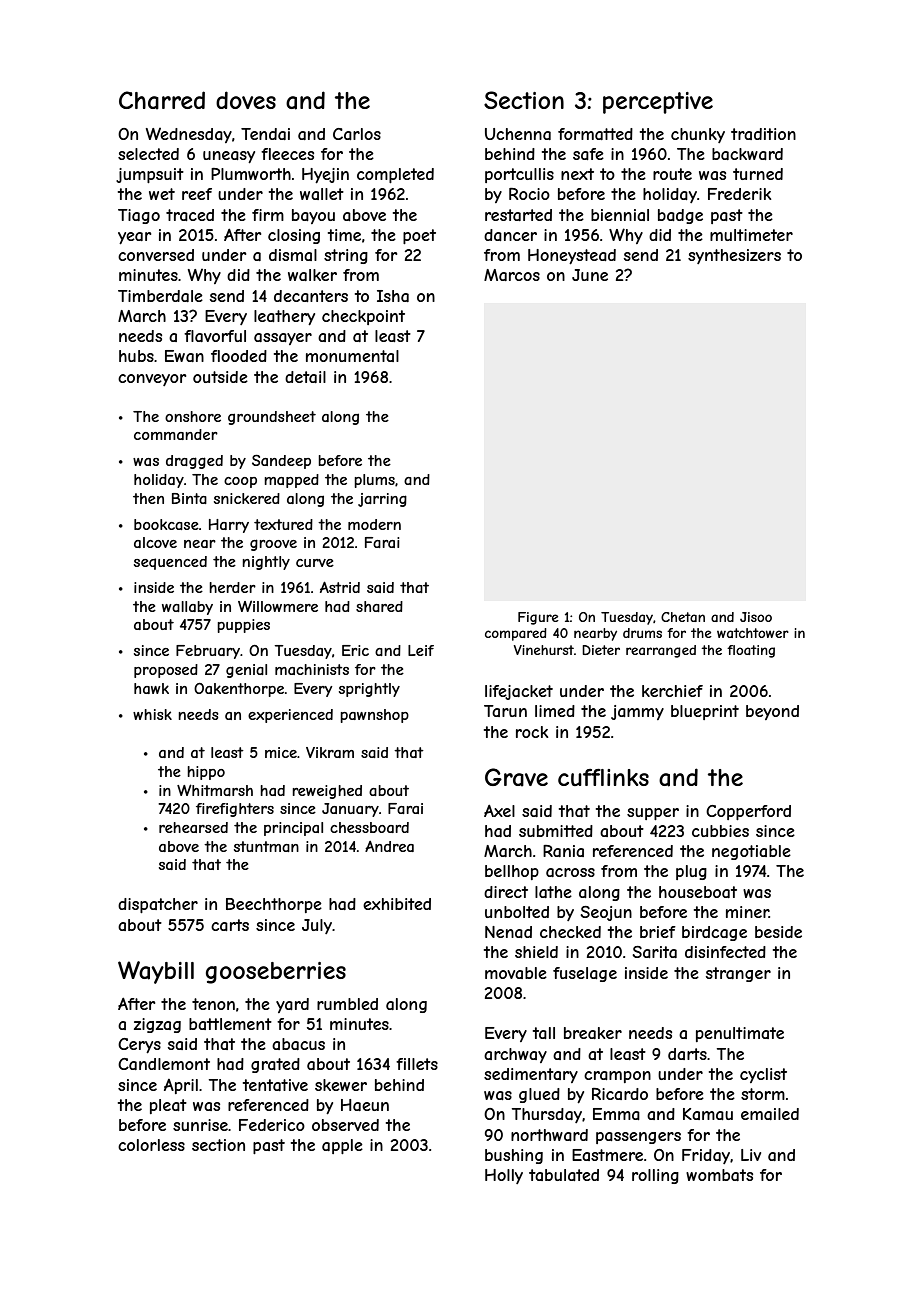  What do you see at coordinates (357, 134) in the screenshot?
I see `Carlos` at bounding box center [357, 134].
